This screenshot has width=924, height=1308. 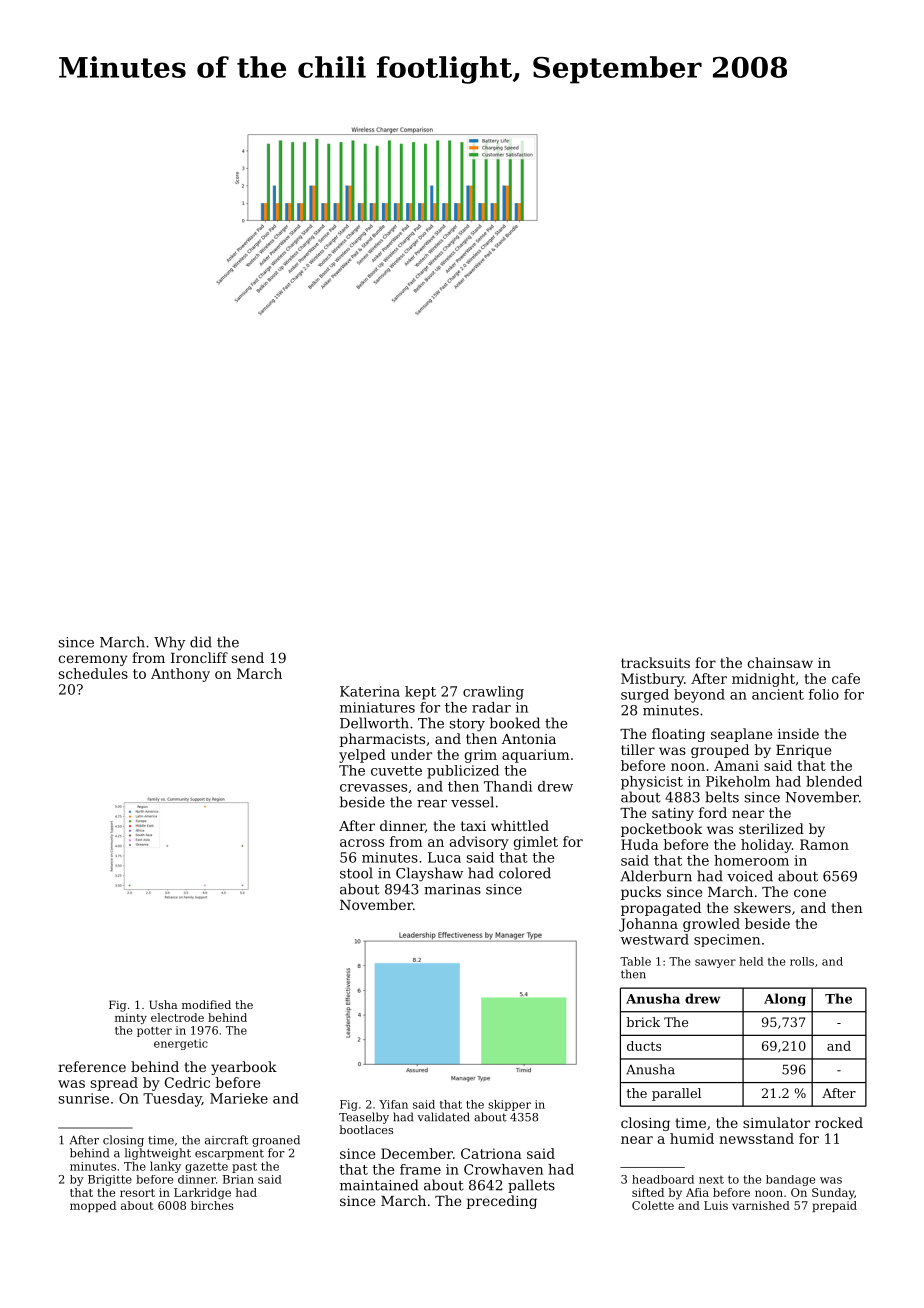 What do you see at coordinates (206, 1004) in the screenshot?
I see `modified` at bounding box center [206, 1004].
